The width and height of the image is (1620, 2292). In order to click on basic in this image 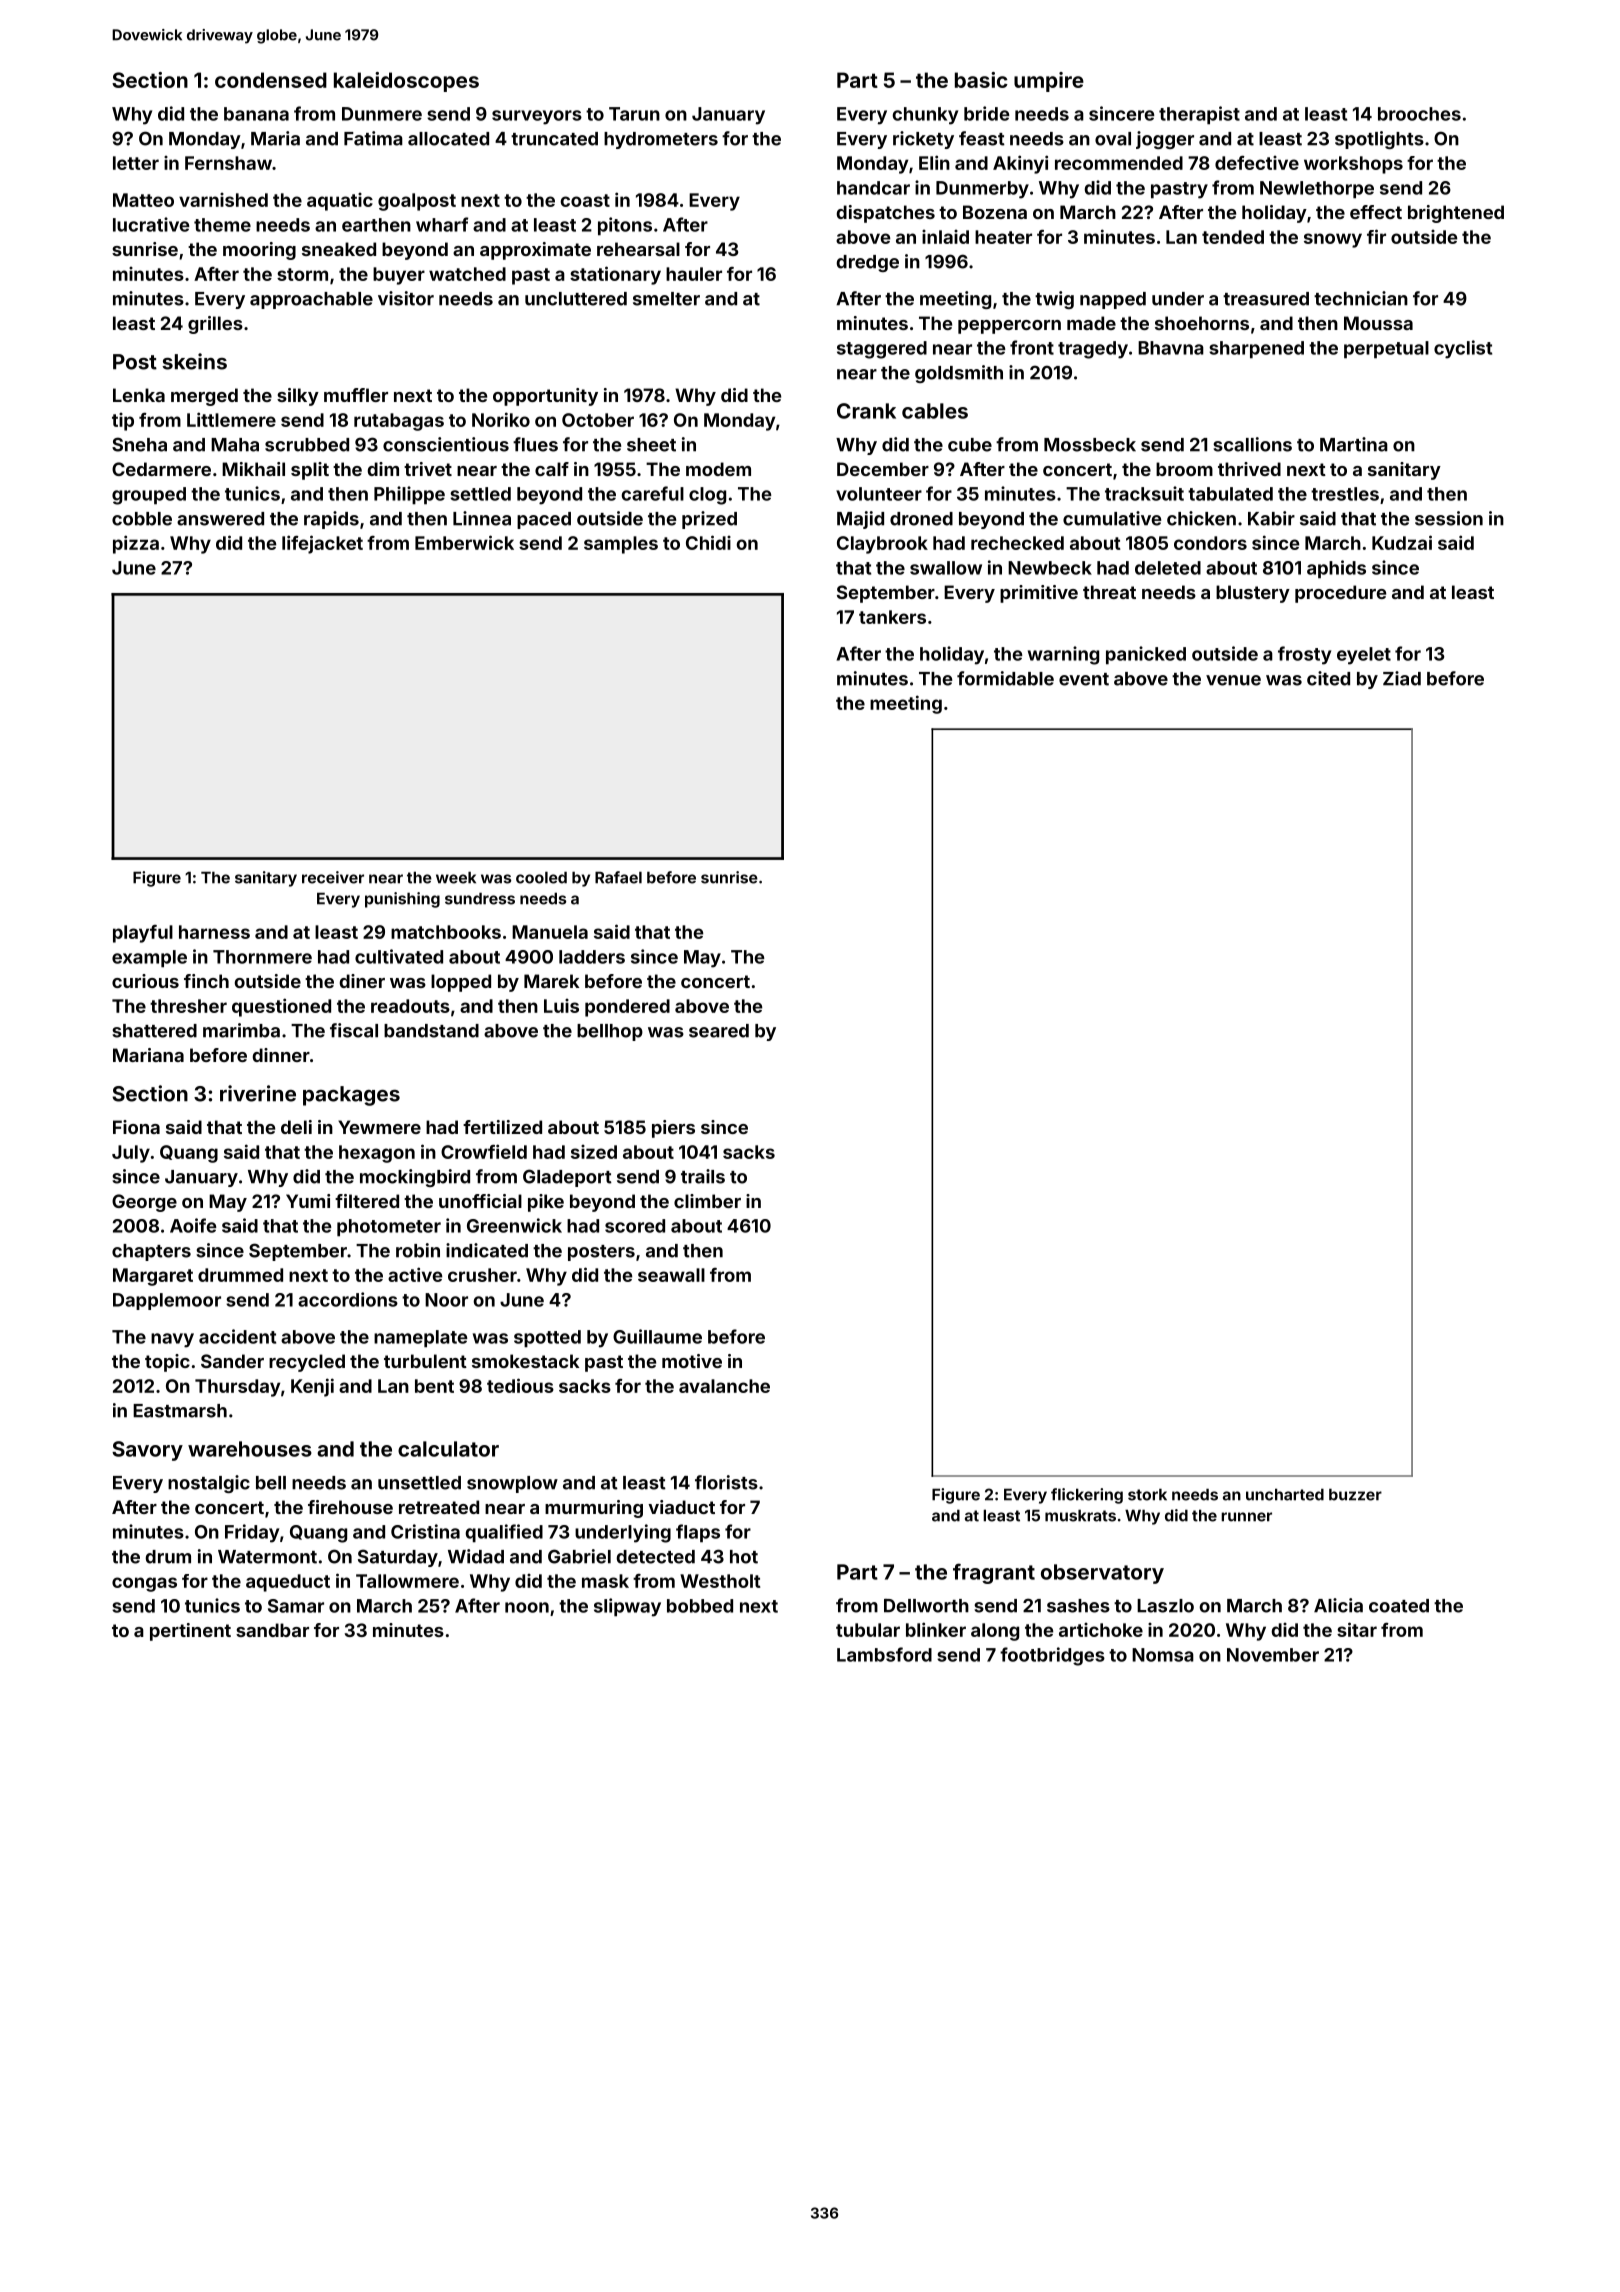, I will do `click(981, 80)`.
